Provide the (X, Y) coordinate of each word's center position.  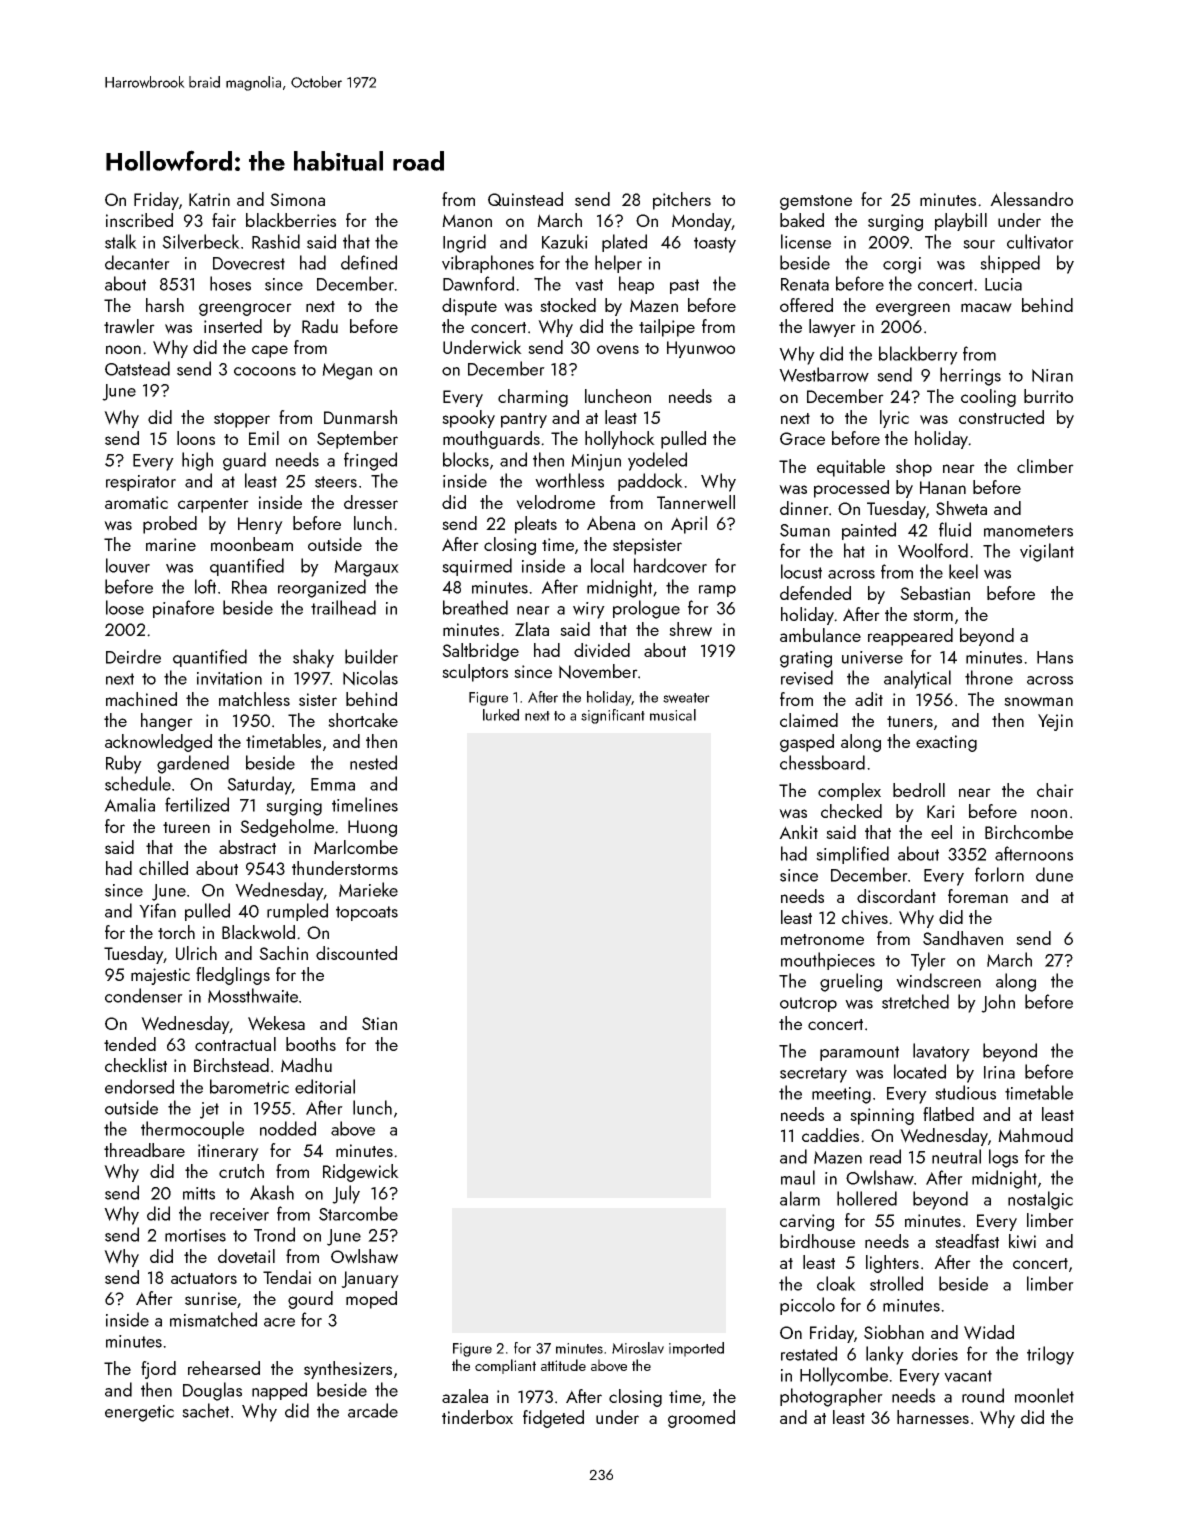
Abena (611, 523)
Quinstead (525, 199)
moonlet (1044, 1395)
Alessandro (1031, 199)
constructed (1001, 417)
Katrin (209, 199)
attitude (563, 1365)
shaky (313, 658)
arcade (373, 1410)
